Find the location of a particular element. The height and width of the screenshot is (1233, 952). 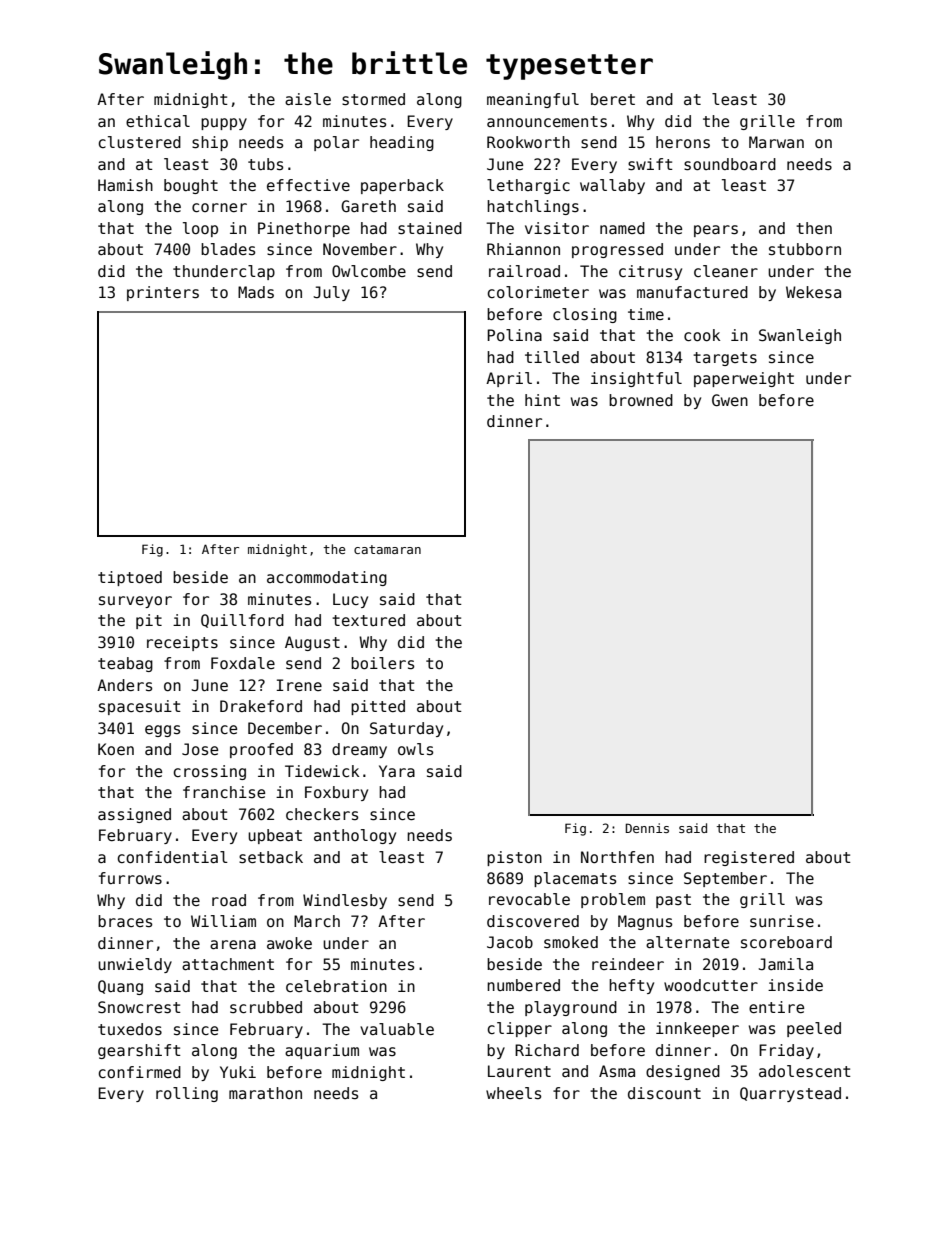

registered is located at coordinates (749, 858).
